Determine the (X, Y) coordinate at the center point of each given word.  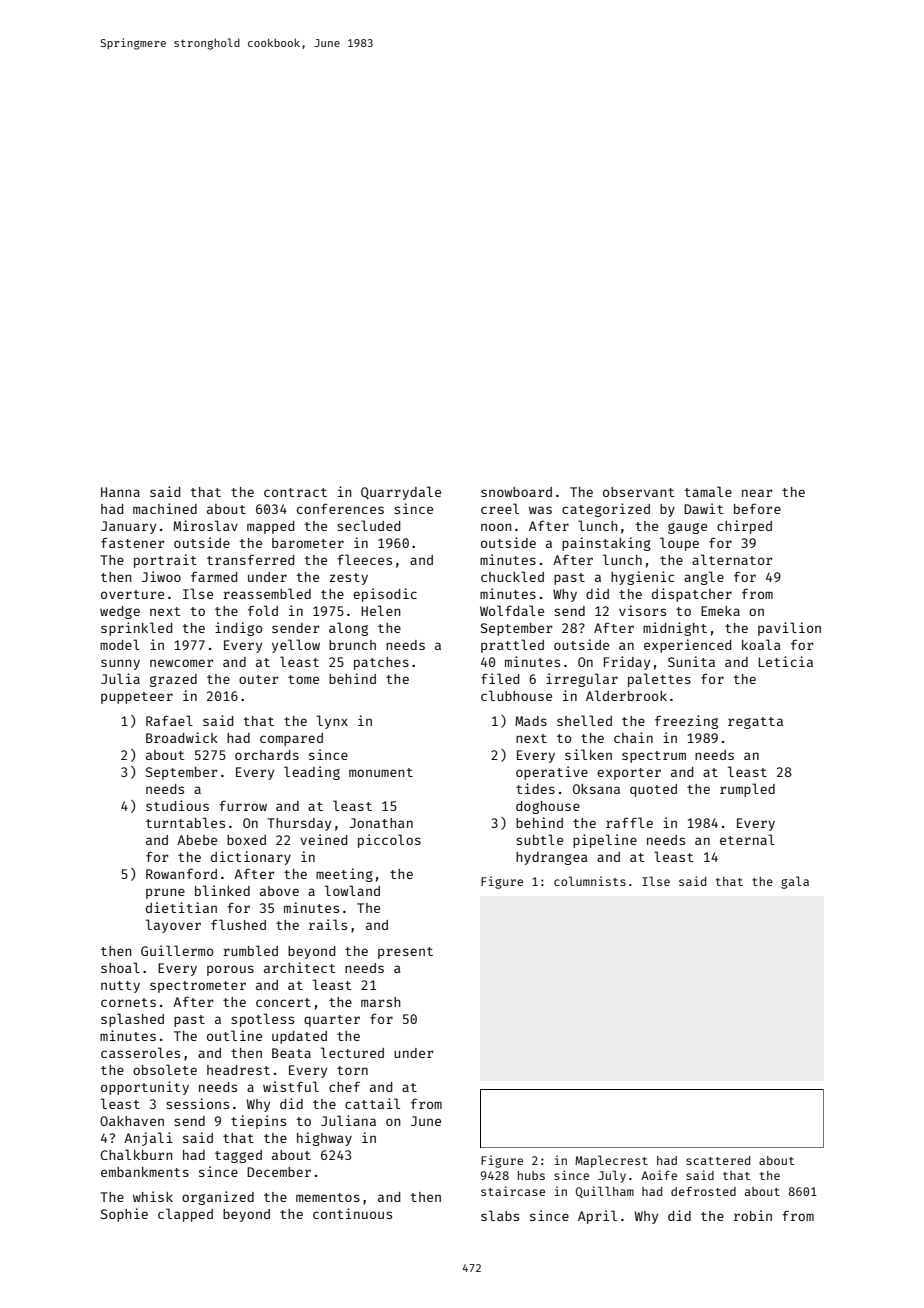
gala (795, 882)
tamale (708, 491)
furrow (243, 805)
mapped (270, 527)
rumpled (747, 790)
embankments (145, 1172)
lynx (332, 722)
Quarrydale (401, 493)
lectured (352, 1052)
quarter (332, 1021)
